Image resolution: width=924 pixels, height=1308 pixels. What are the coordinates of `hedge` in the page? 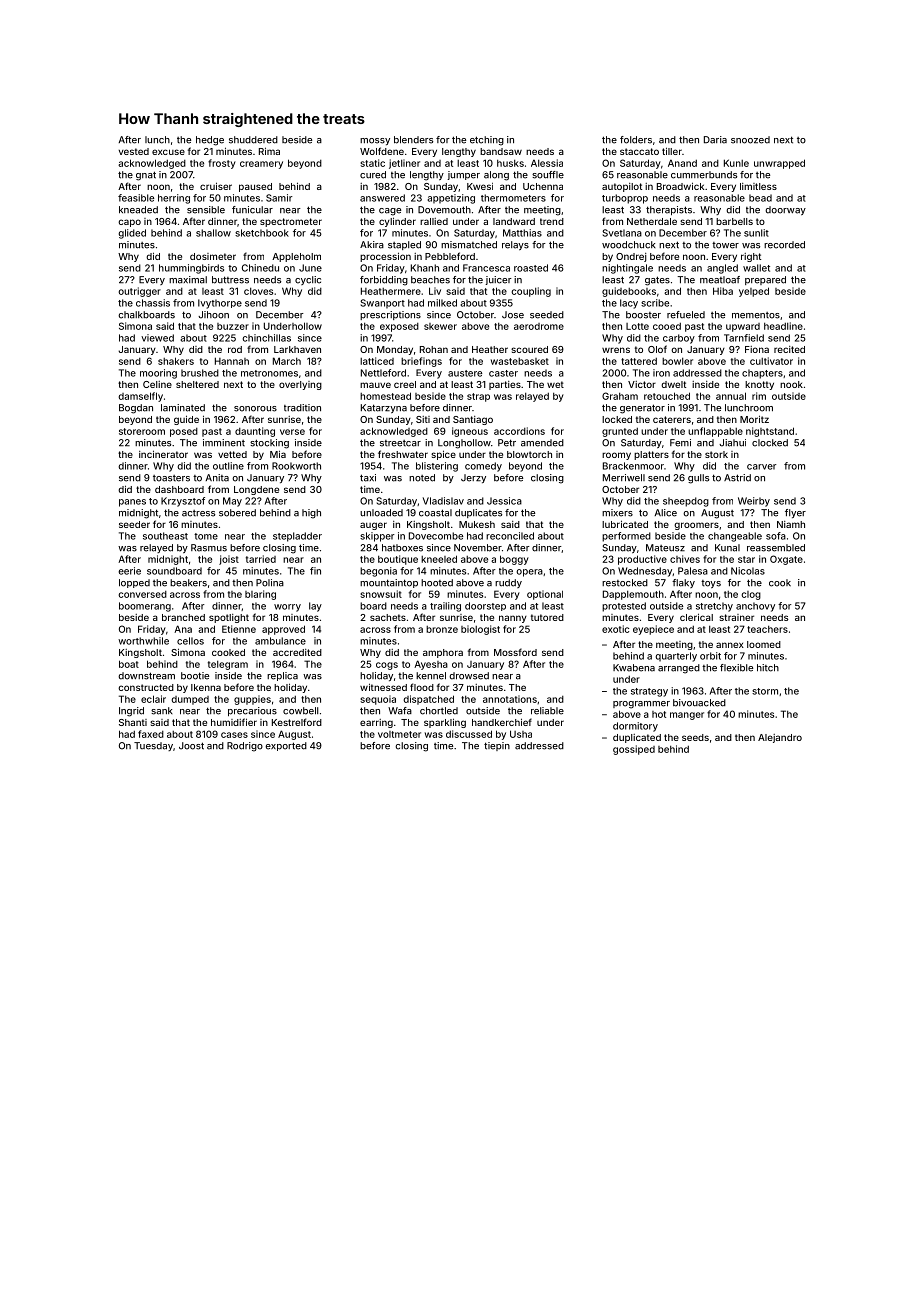 It's located at (210, 141).
